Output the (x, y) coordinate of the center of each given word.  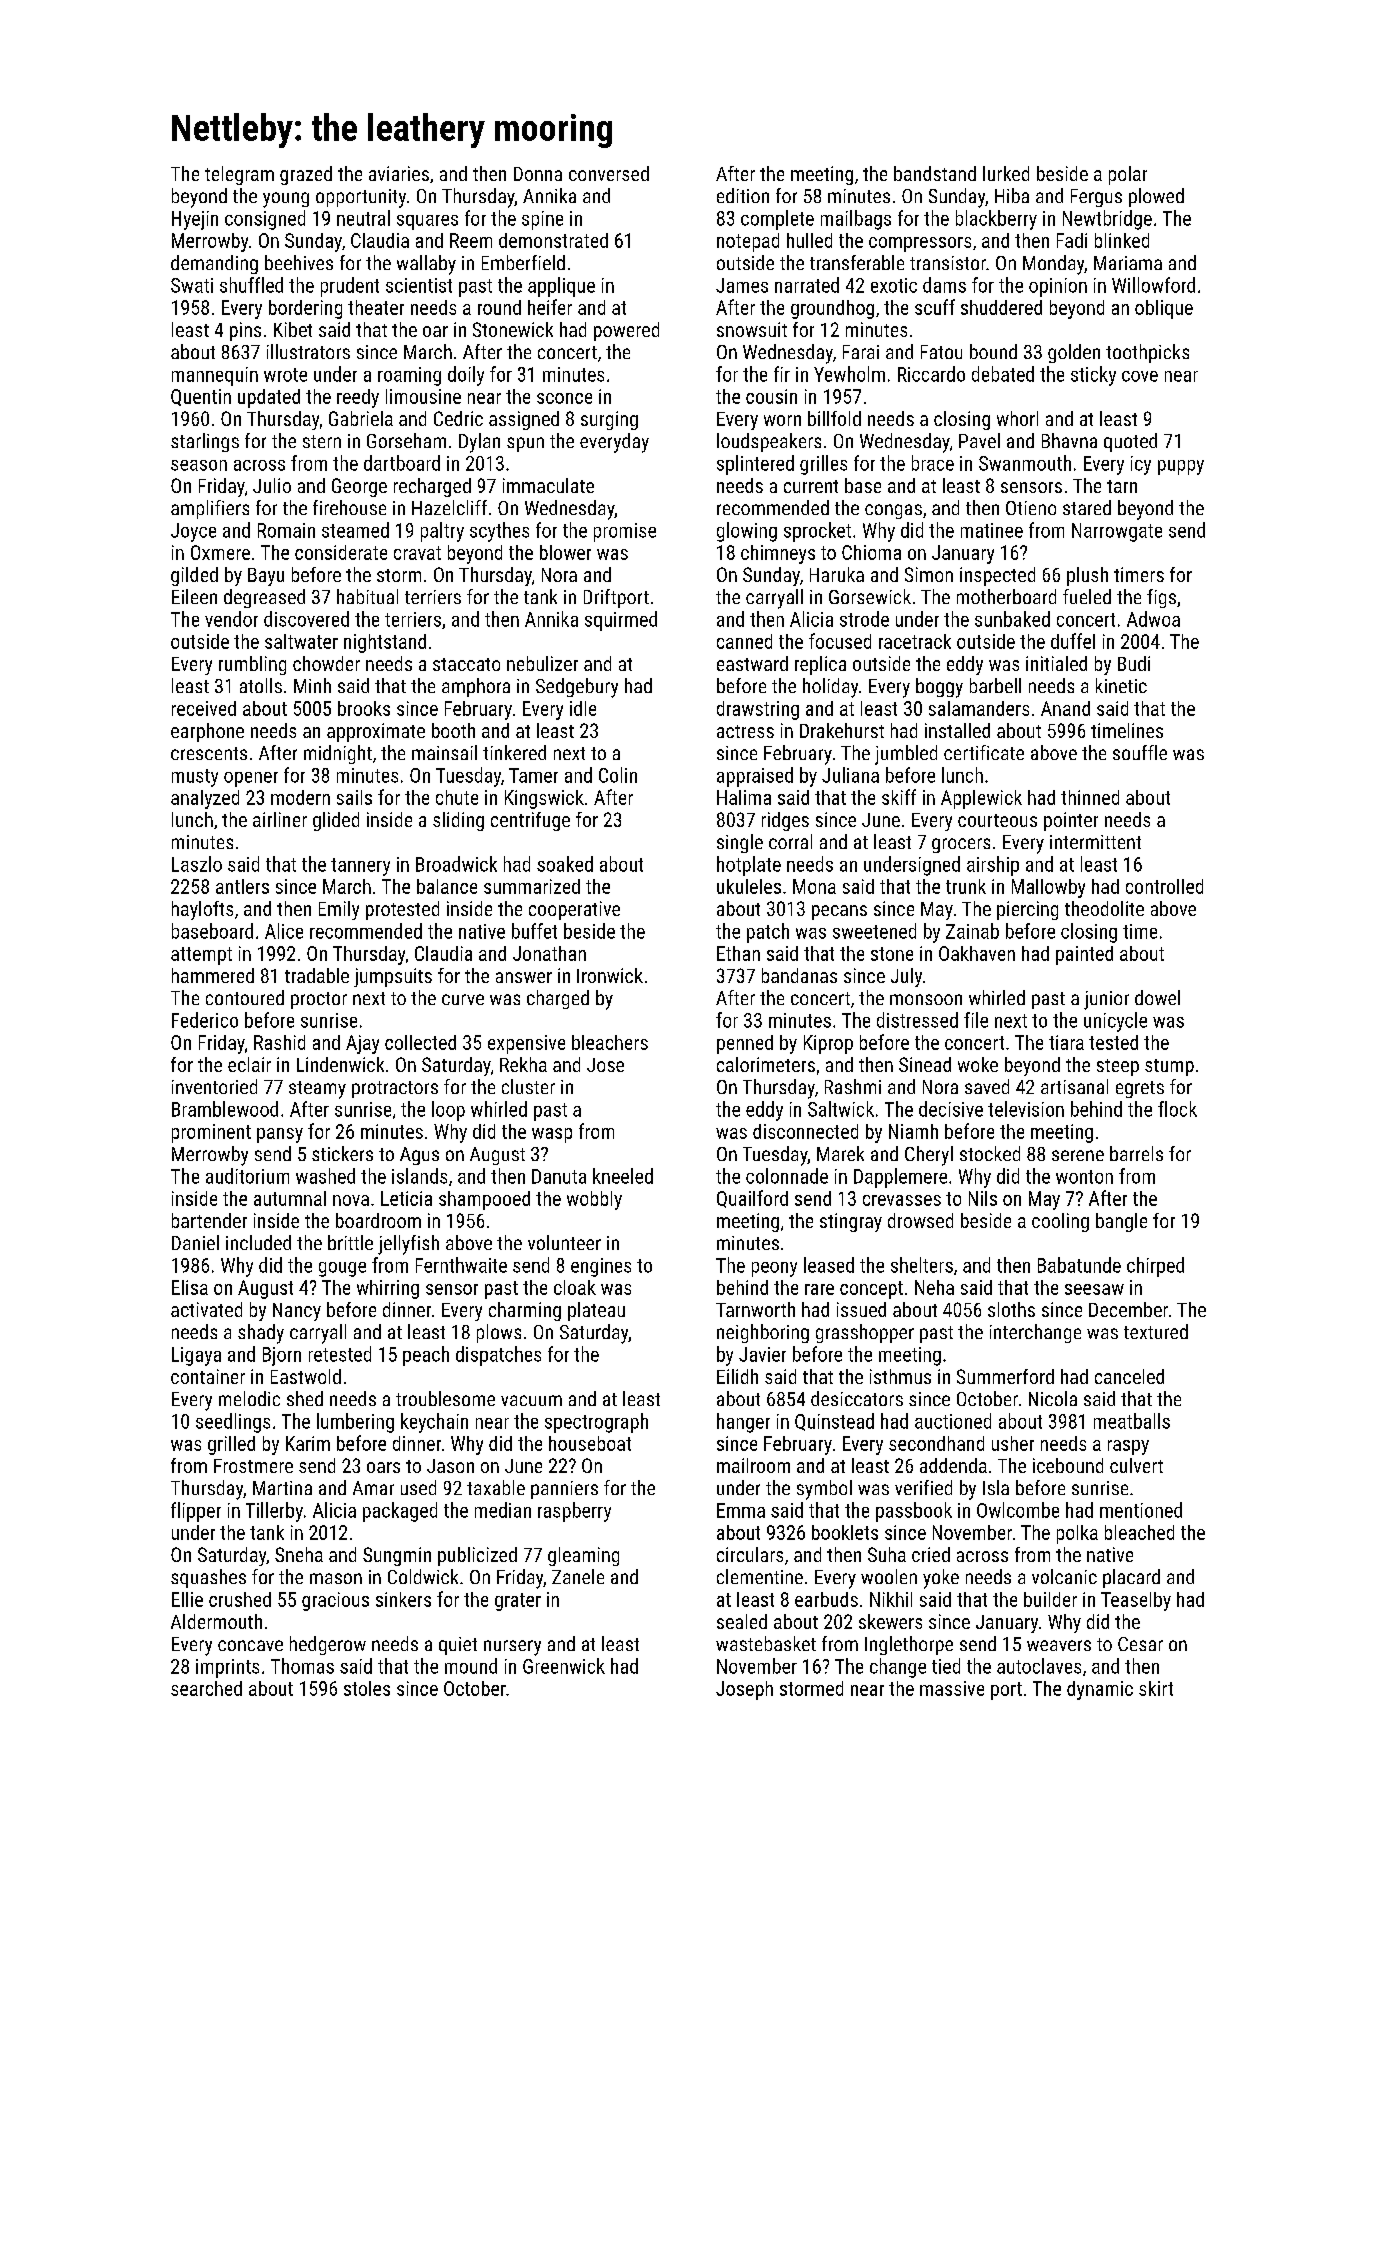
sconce (564, 398)
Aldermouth (216, 1621)
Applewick (981, 799)
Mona (814, 886)
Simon (929, 574)
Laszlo (197, 864)
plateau (596, 1311)
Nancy (297, 1312)
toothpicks (1147, 353)
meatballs (1132, 1421)
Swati (192, 285)
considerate (341, 552)
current (811, 486)
